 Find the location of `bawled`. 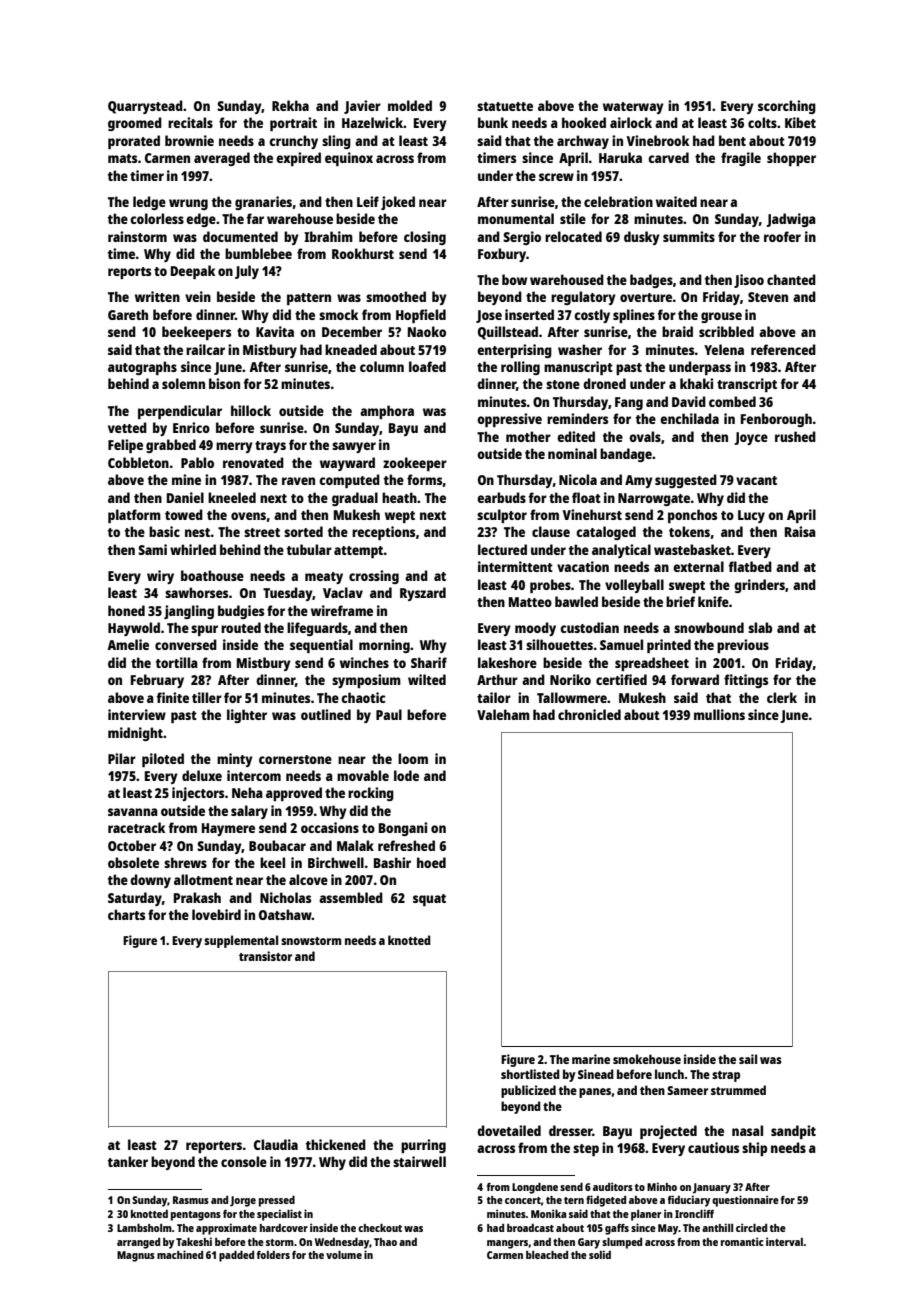

bawled is located at coordinates (576, 601).
